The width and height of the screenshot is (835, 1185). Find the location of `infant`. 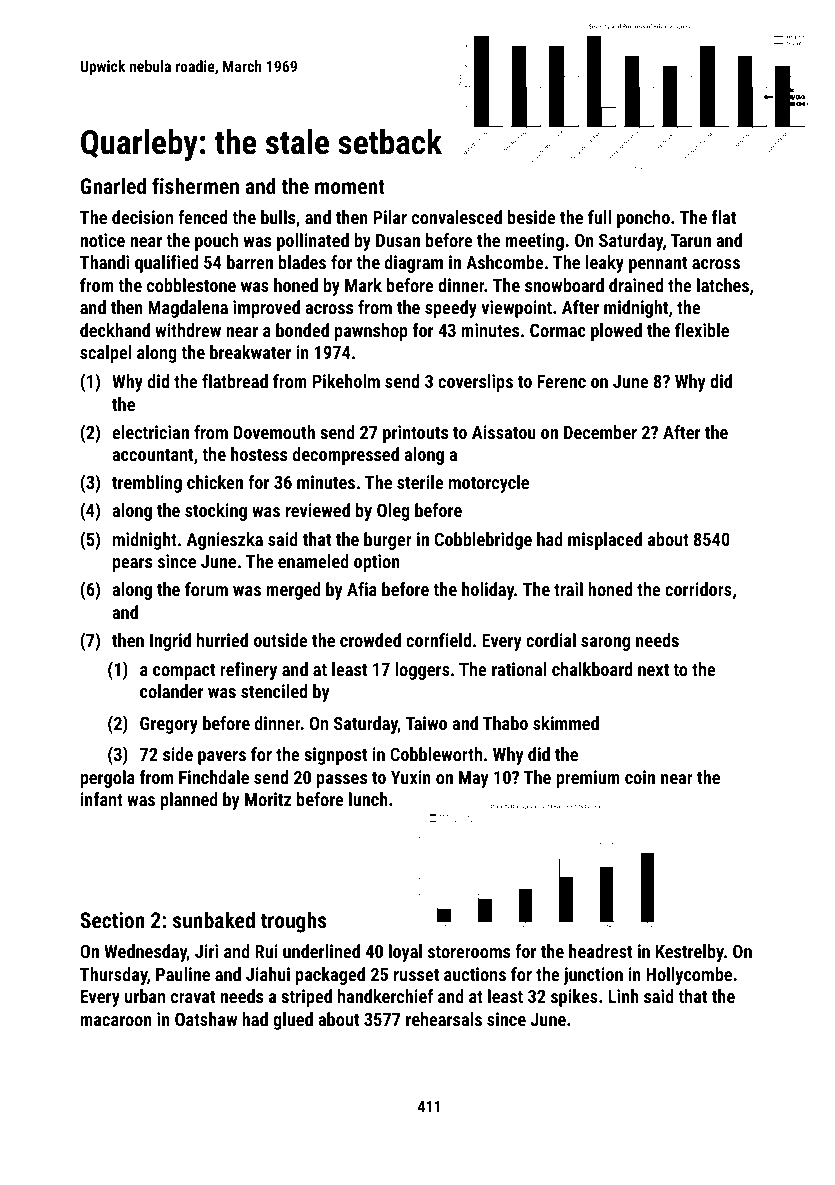

infant is located at coordinates (101, 799).
